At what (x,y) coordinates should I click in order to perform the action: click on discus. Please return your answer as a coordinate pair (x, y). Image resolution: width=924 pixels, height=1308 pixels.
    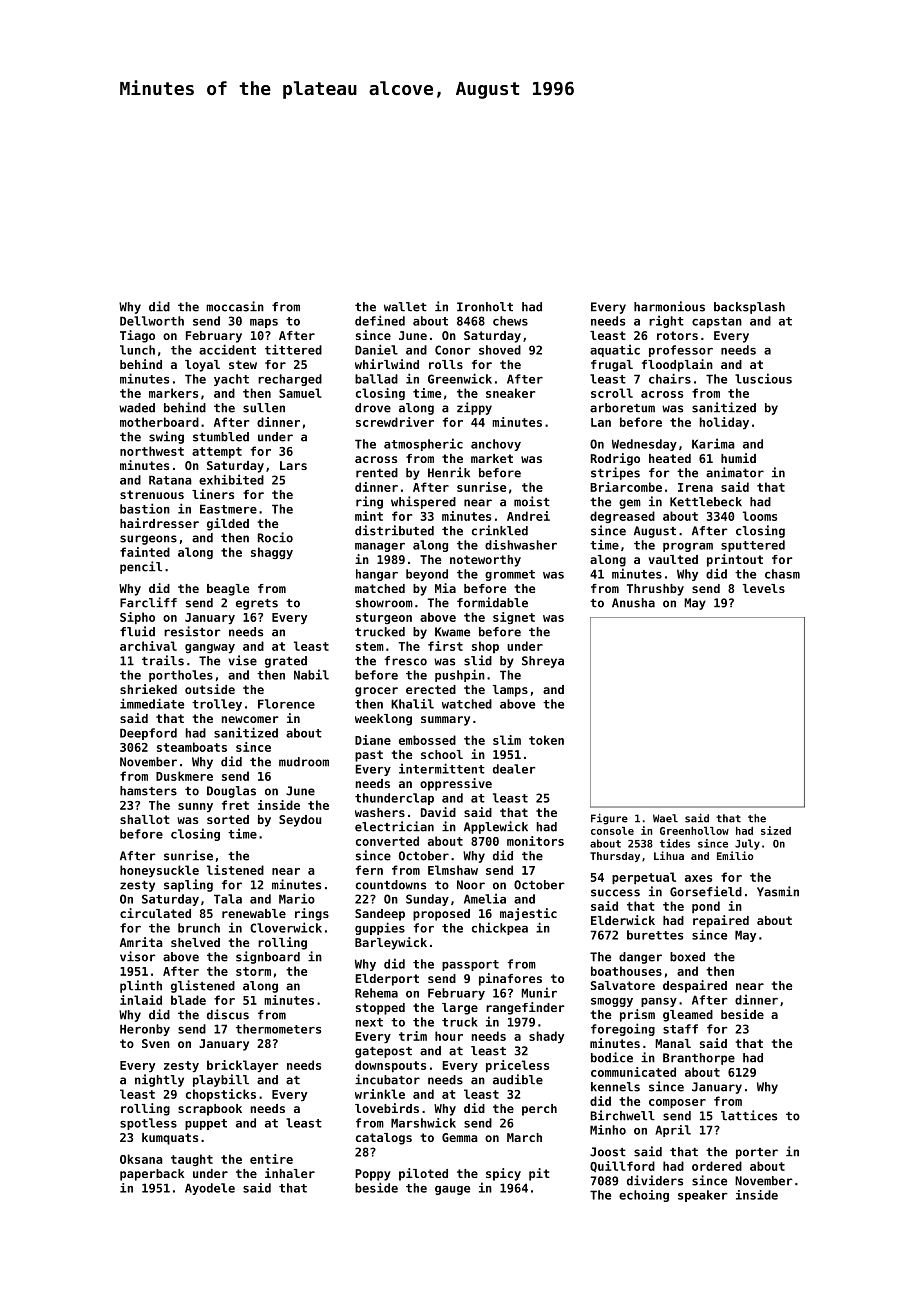
    Looking at the image, I should click on (228, 1014).
